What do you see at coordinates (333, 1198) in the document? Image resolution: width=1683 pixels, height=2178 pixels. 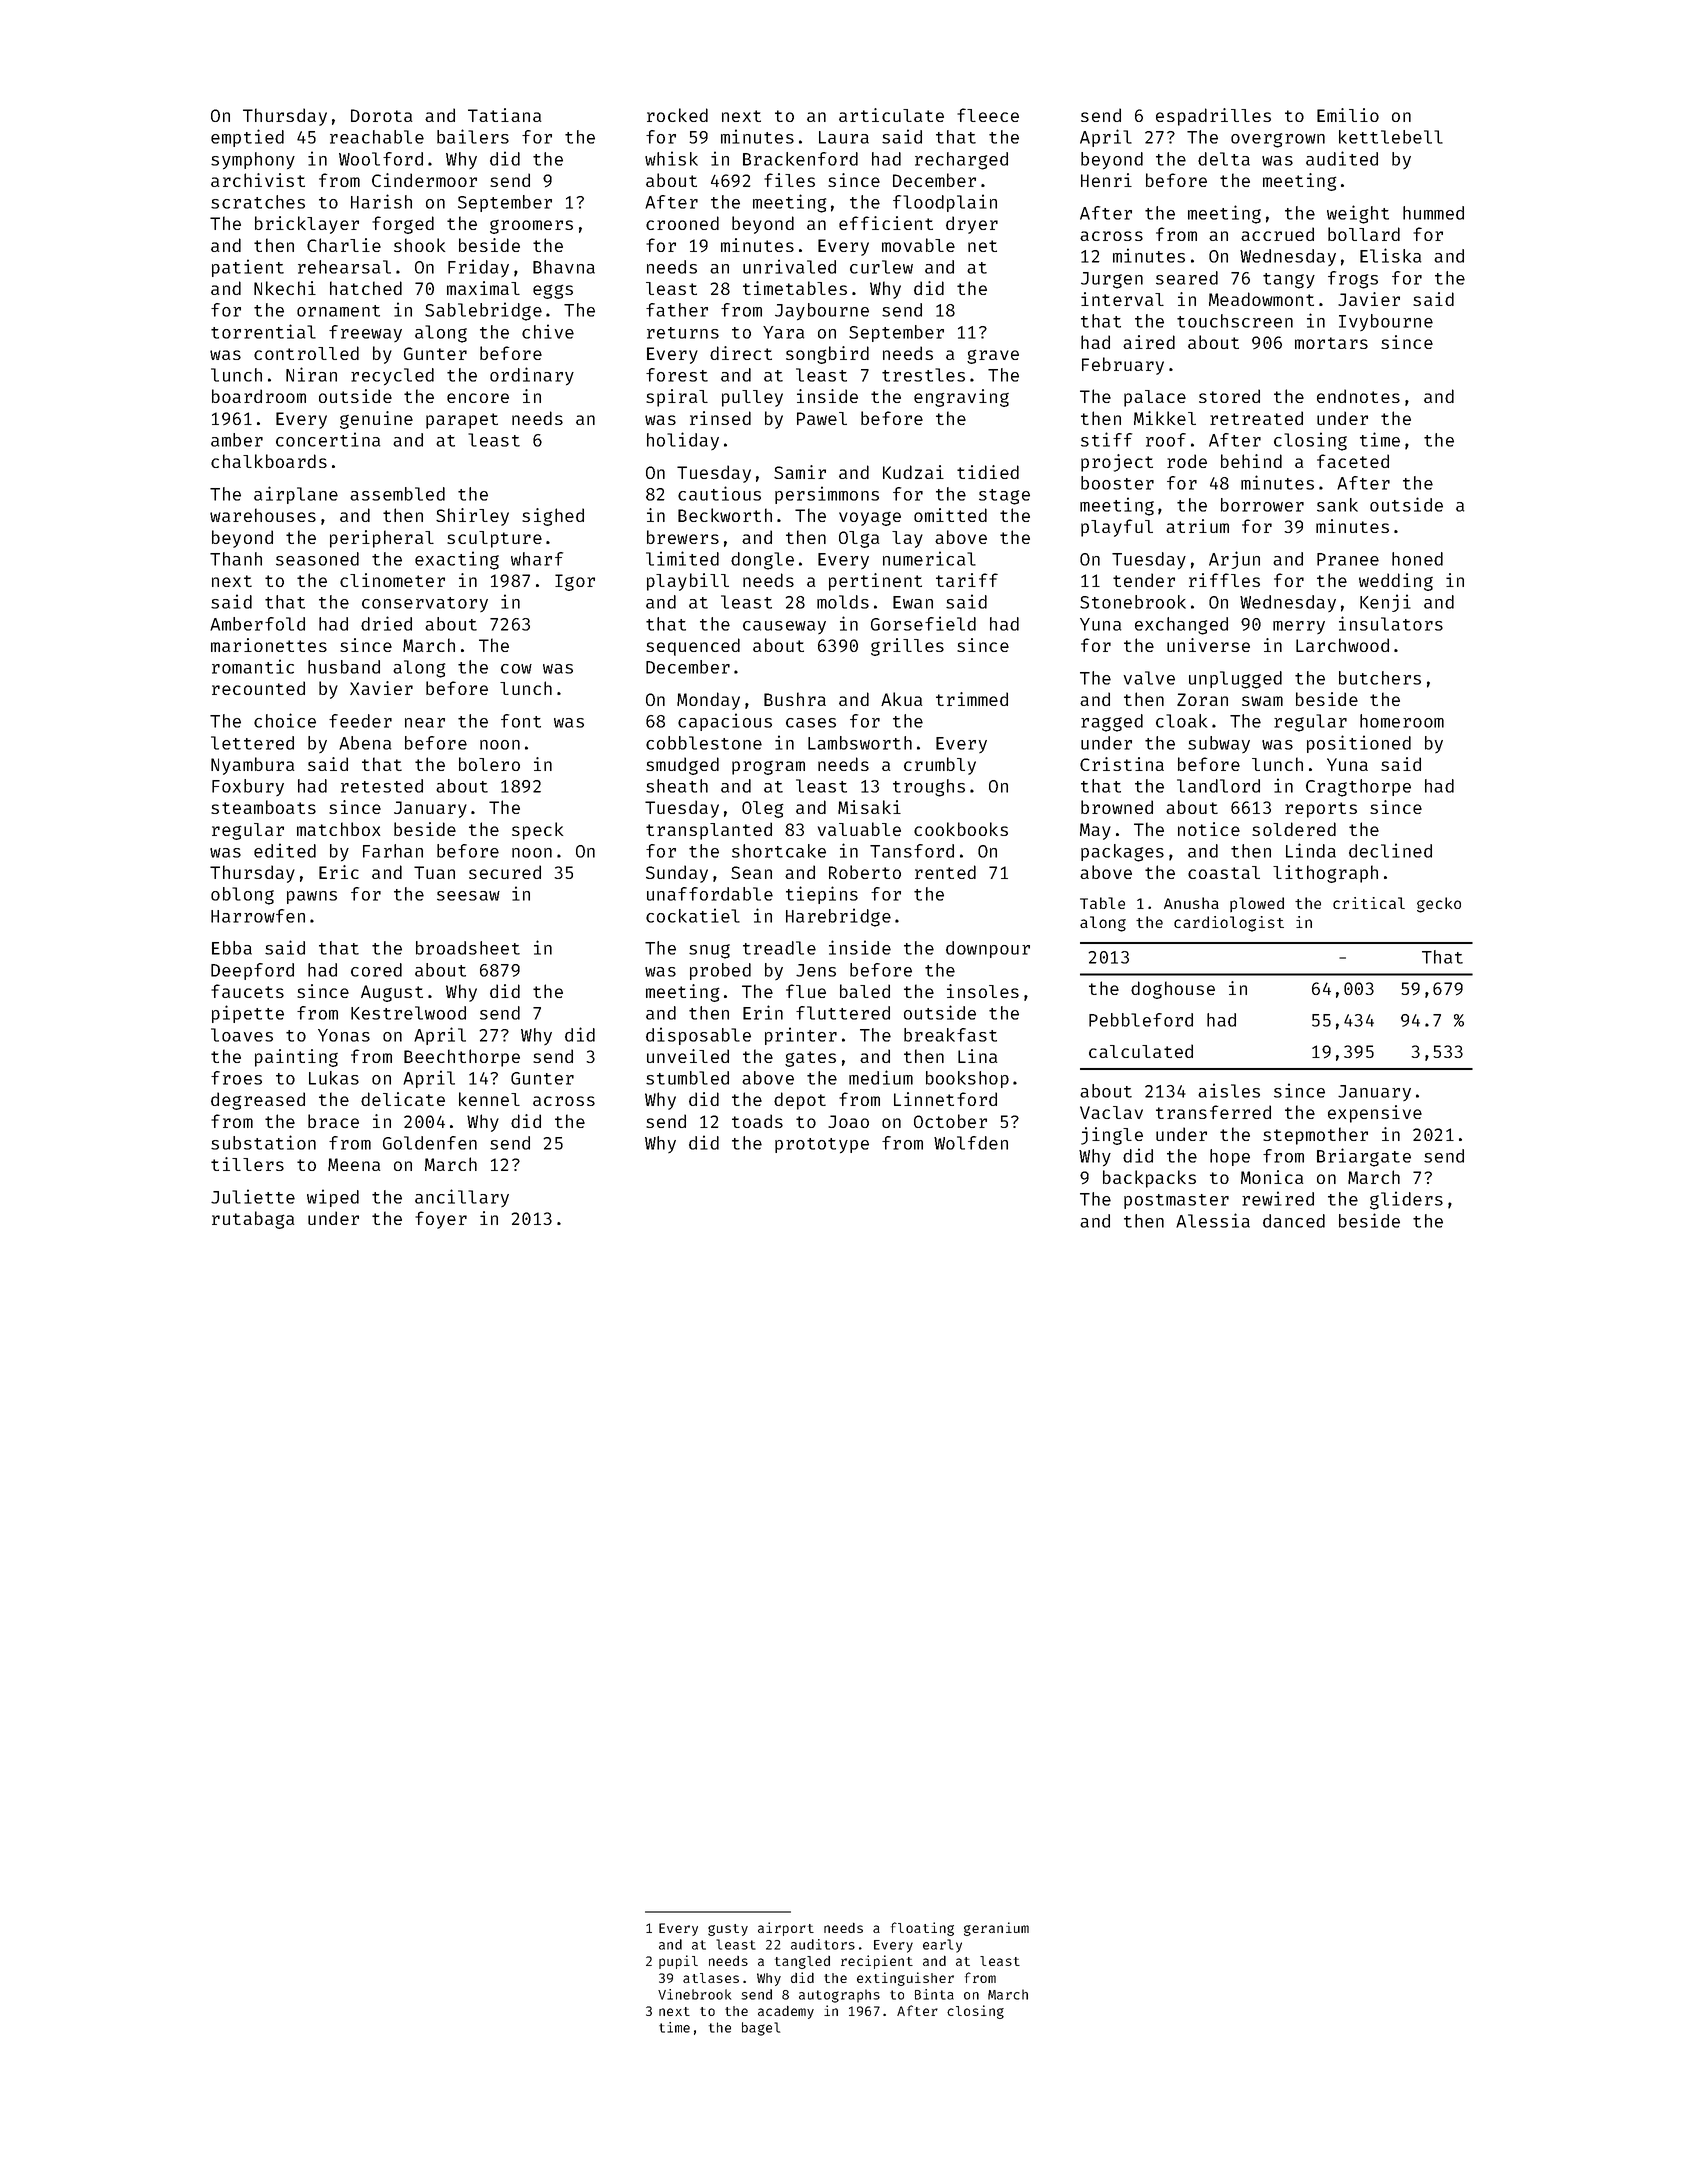 I see `wiped` at bounding box center [333, 1198].
